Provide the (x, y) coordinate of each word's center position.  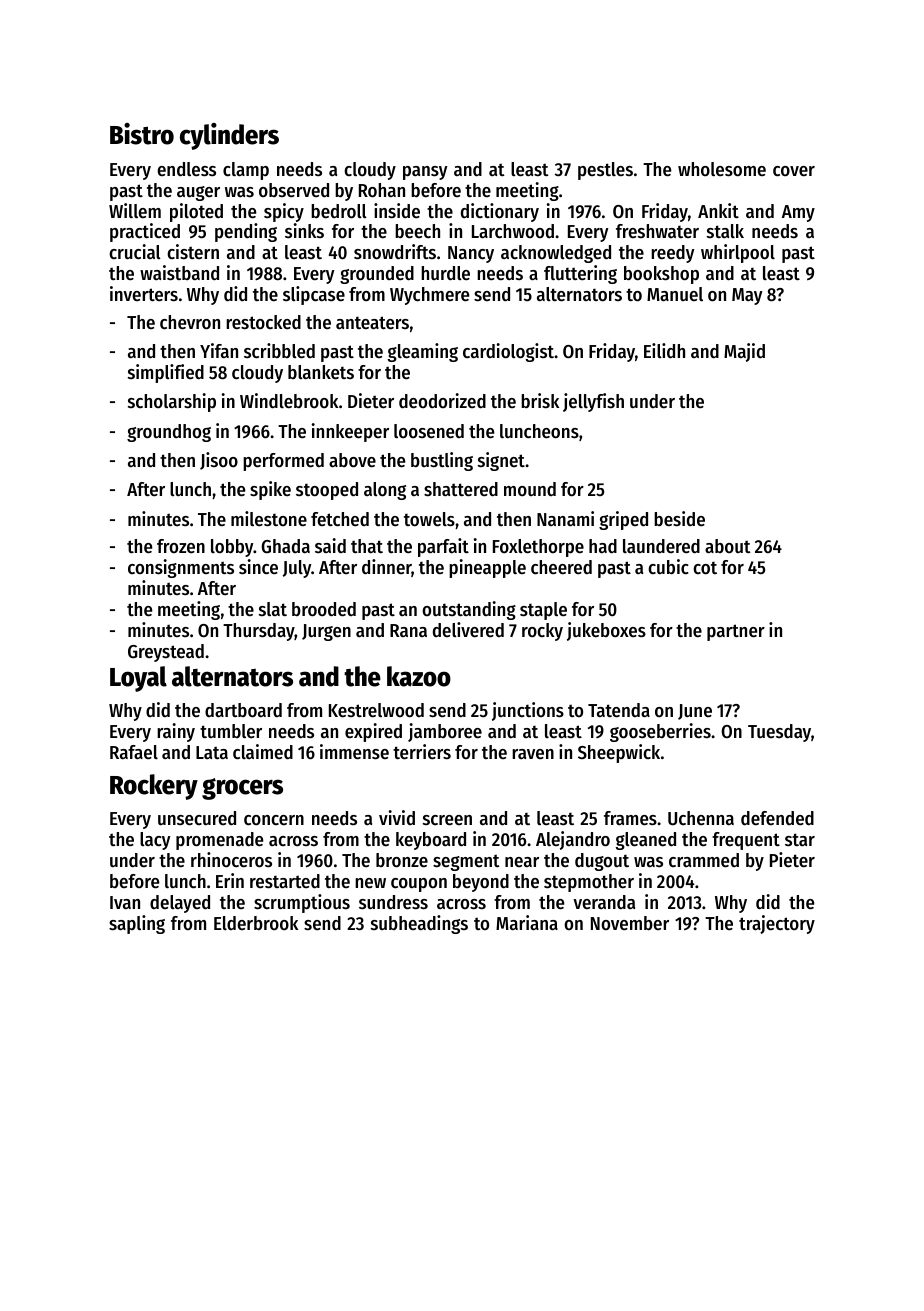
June (695, 712)
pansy (425, 173)
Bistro (142, 134)
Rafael (134, 752)
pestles (605, 171)
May (747, 296)
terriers (422, 752)
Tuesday (779, 733)
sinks (304, 230)
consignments (181, 568)
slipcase (314, 295)
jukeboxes (606, 631)
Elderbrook (256, 923)
